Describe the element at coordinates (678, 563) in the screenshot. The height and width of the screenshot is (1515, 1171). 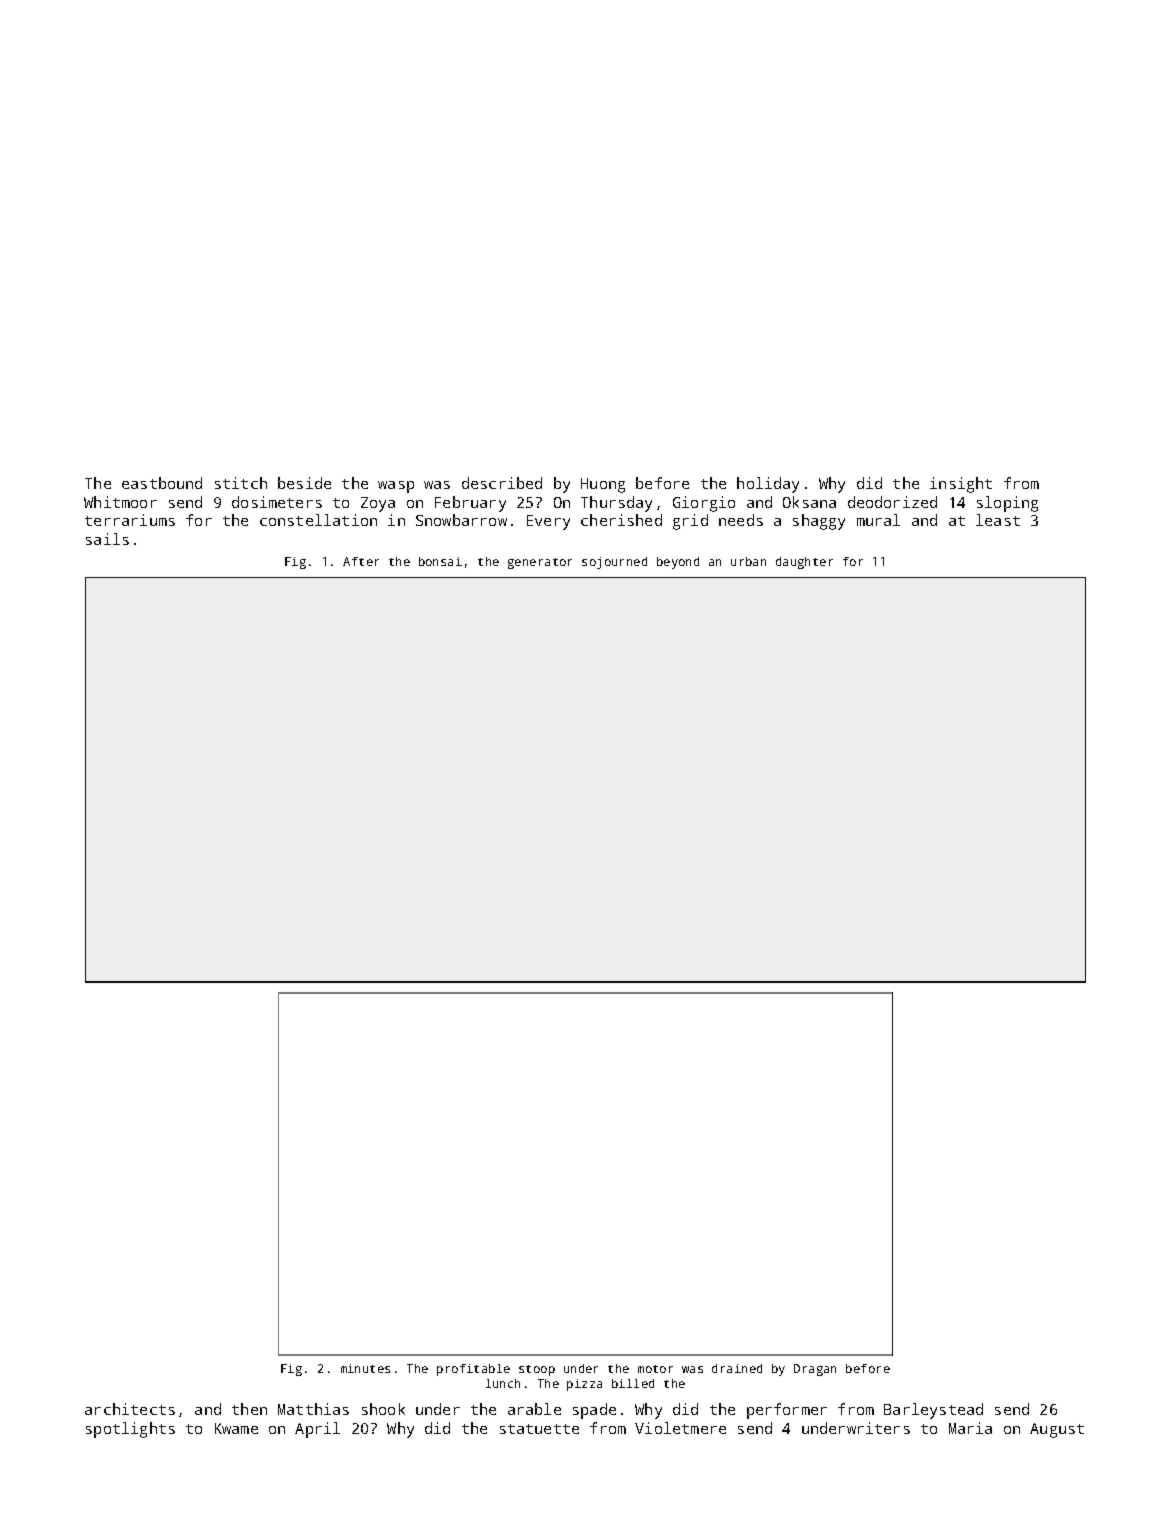
I see `beyond` at that location.
